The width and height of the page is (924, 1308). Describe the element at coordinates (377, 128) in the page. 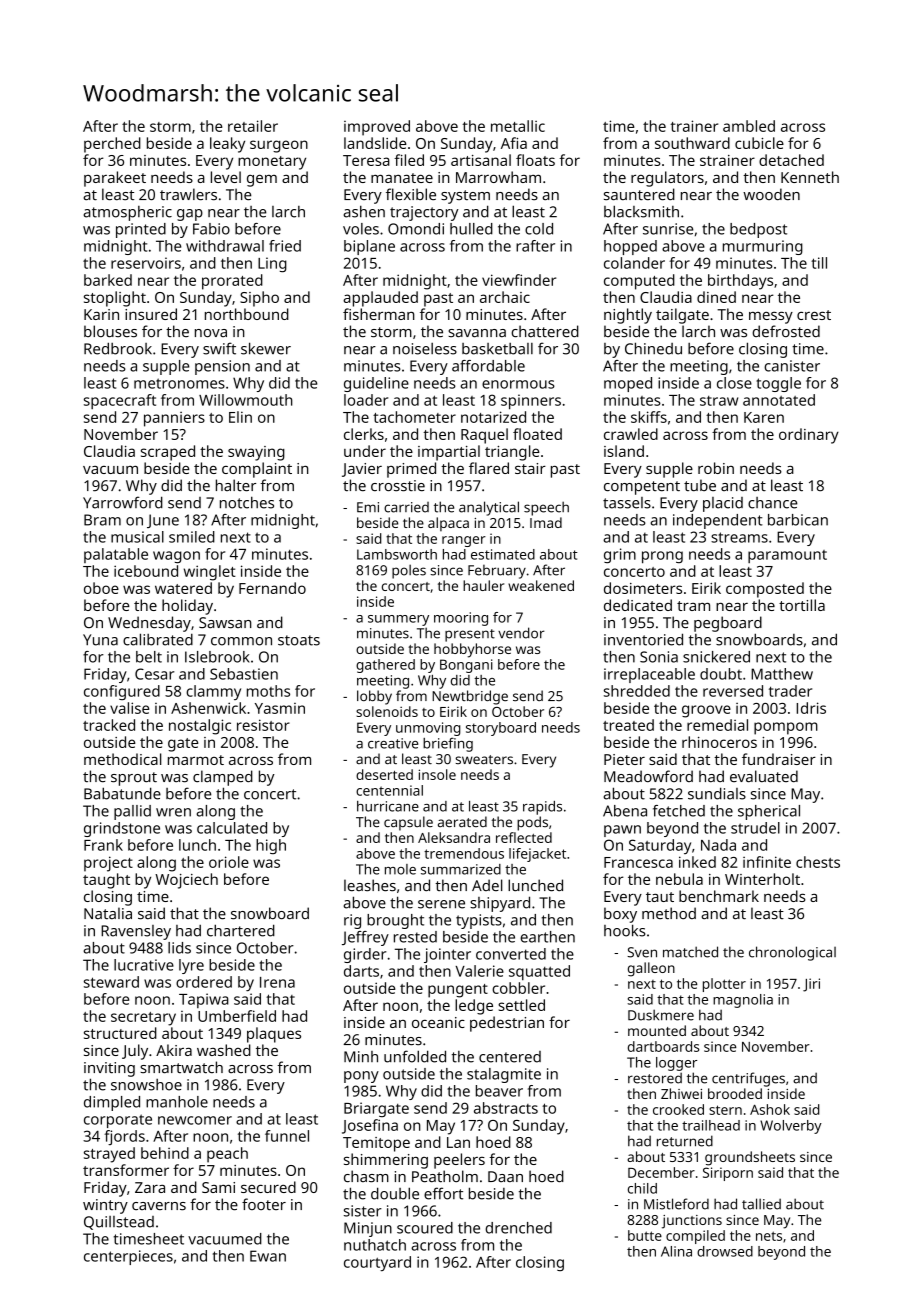

I see `improved` at that location.
